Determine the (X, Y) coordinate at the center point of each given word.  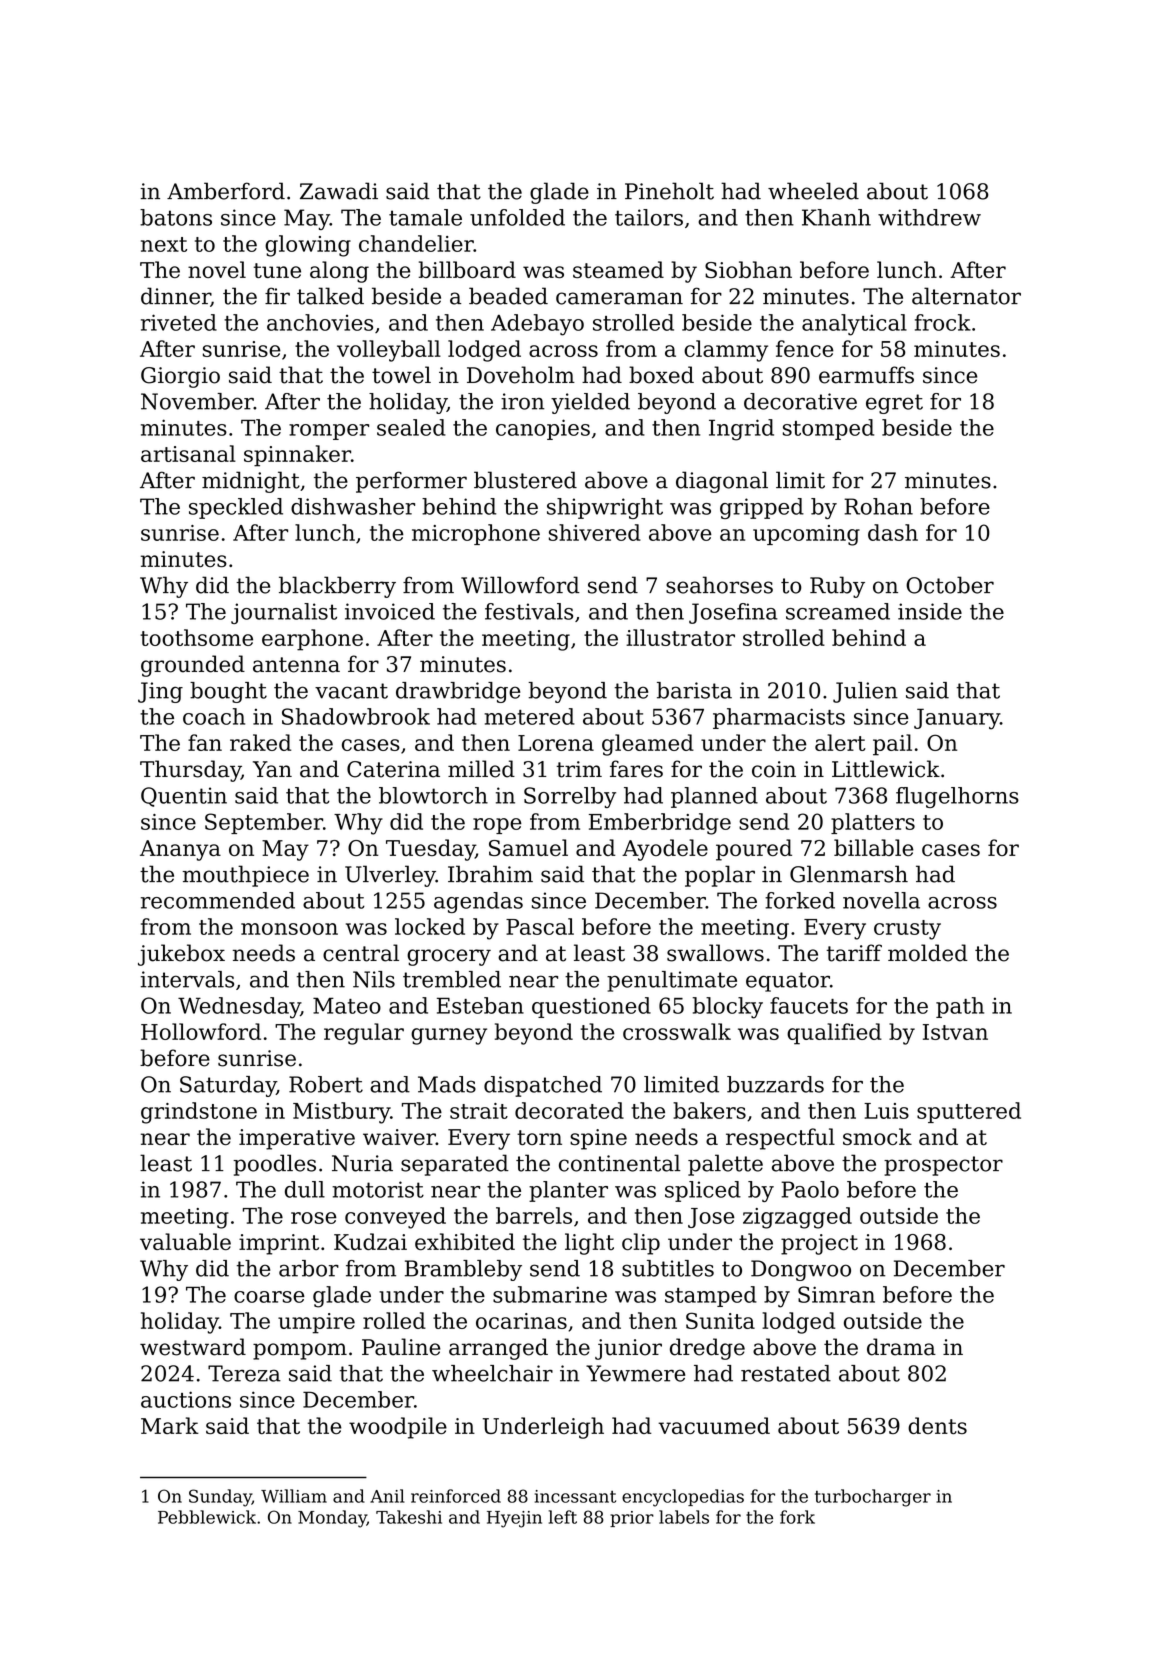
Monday (332, 1519)
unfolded (517, 217)
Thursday (190, 771)
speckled (236, 508)
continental (620, 1163)
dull (305, 1189)
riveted (179, 322)
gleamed (648, 745)
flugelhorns (957, 797)
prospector (943, 1166)
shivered (595, 532)
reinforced (456, 1496)
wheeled (813, 191)
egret (894, 404)
